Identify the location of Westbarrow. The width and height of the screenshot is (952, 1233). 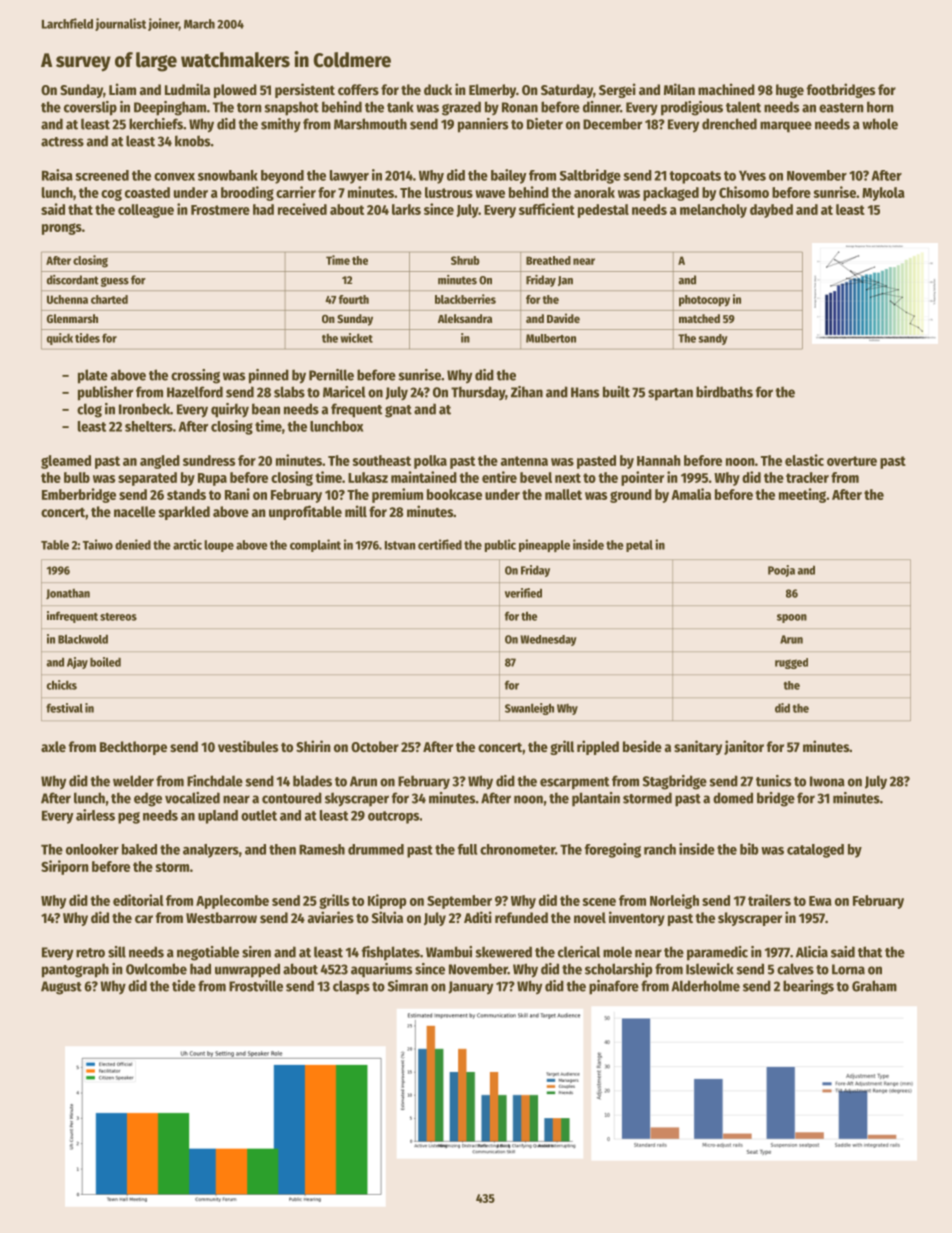
(221, 917).
